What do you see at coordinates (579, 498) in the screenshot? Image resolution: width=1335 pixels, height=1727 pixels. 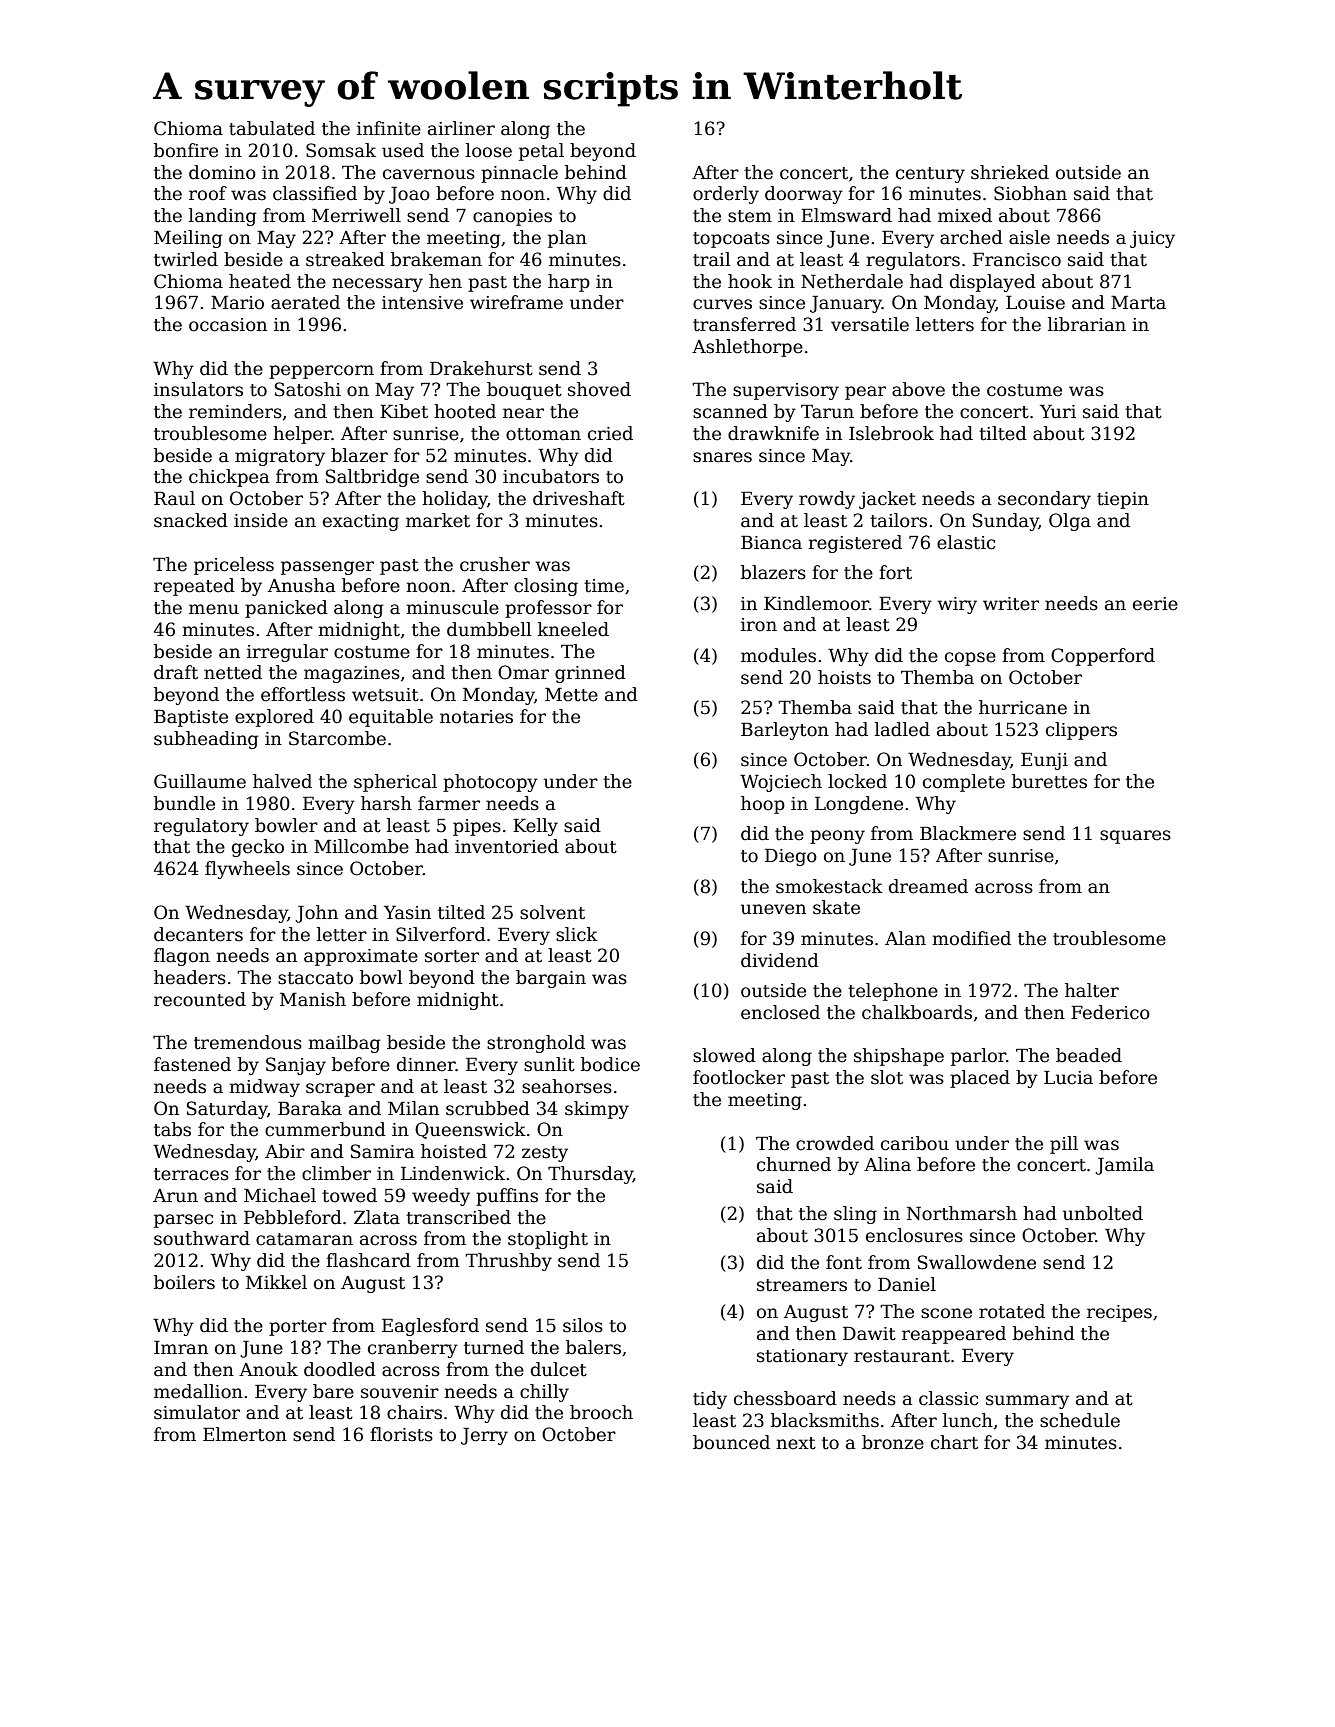 I see `driveshaft` at bounding box center [579, 498].
